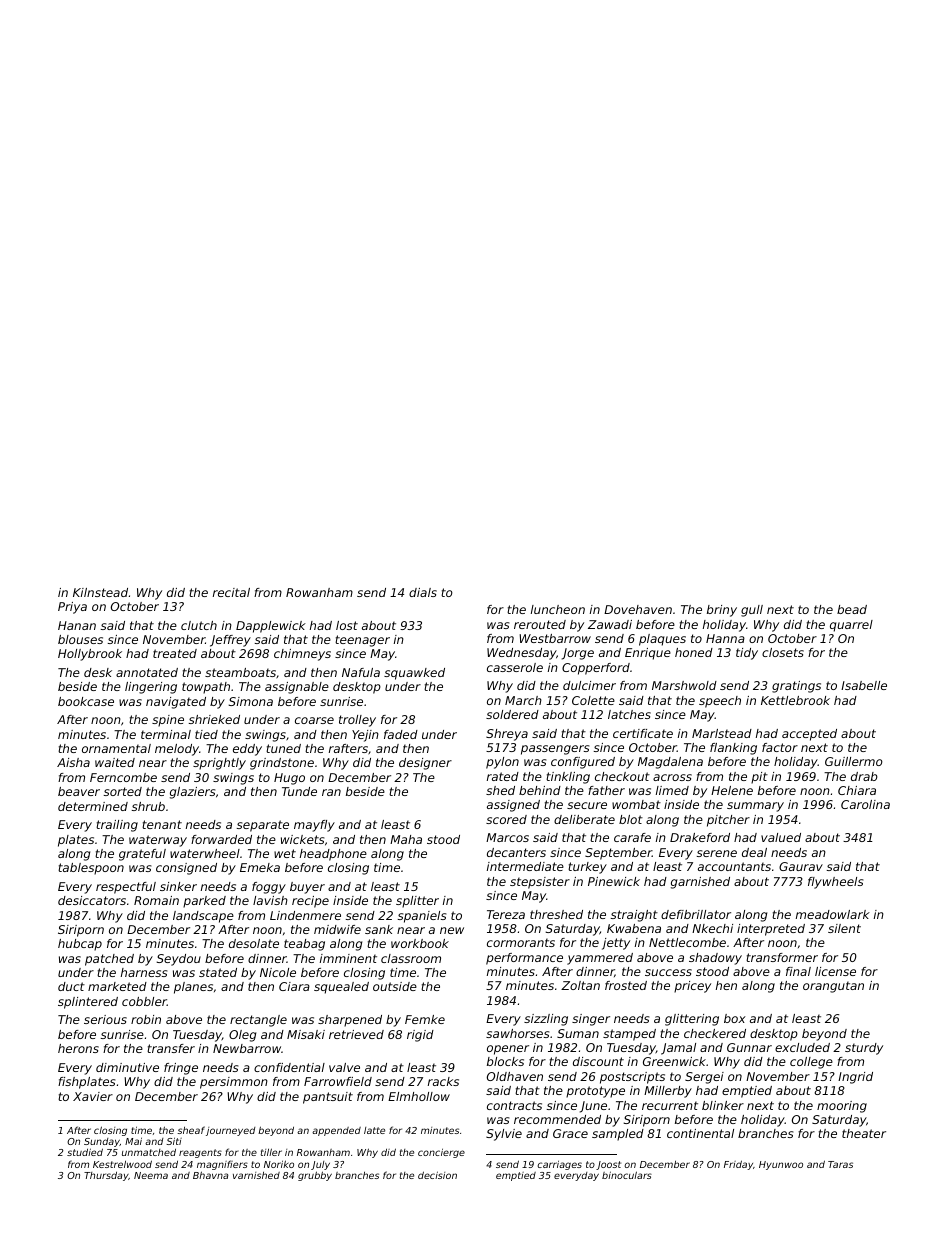 Image resolution: width=952 pixels, height=1233 pixels. Describe the element at coordinates (234, 1083) in the document. I see `persimmon` at that location.
